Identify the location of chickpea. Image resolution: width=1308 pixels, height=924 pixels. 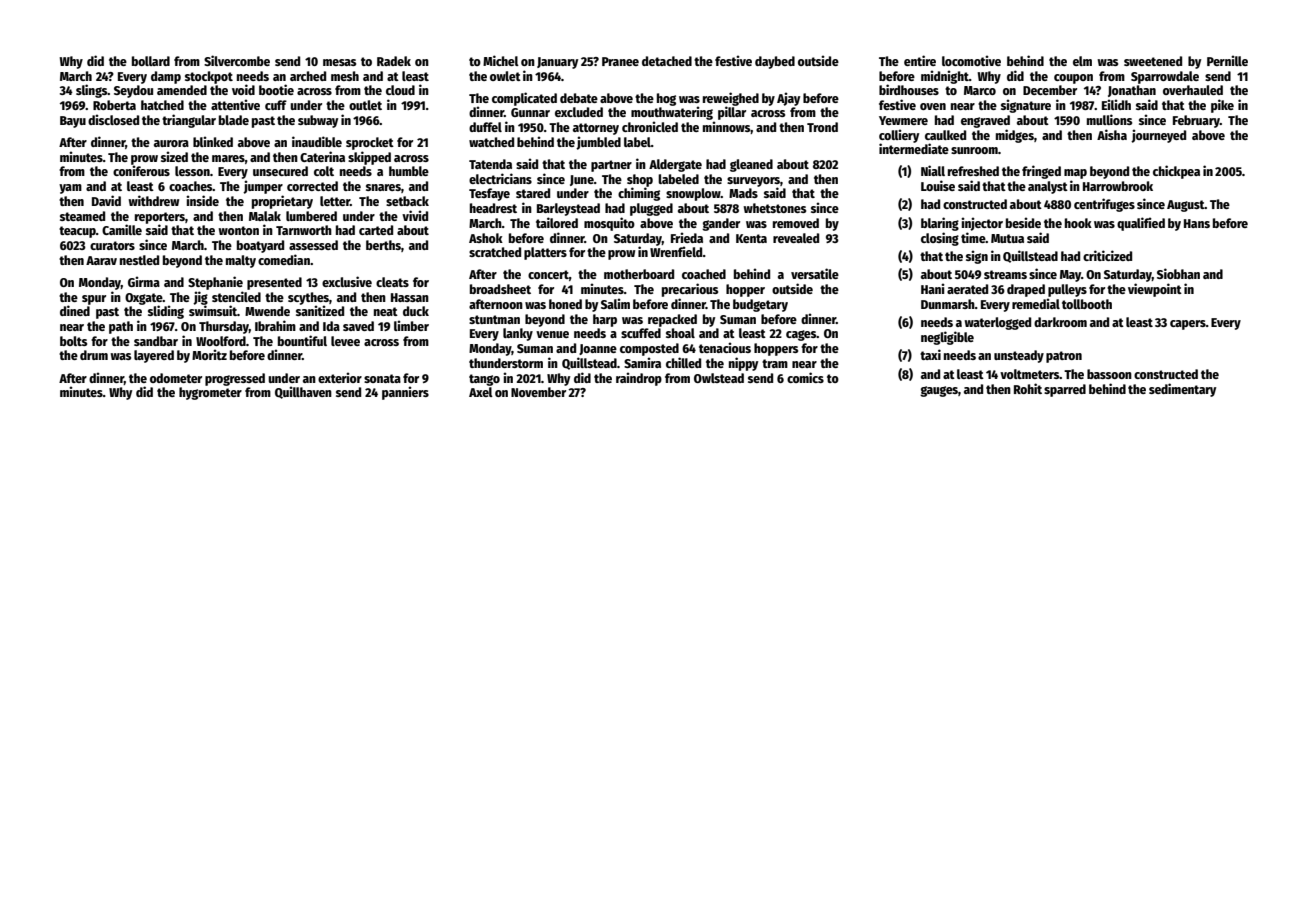
(1176, 172).
